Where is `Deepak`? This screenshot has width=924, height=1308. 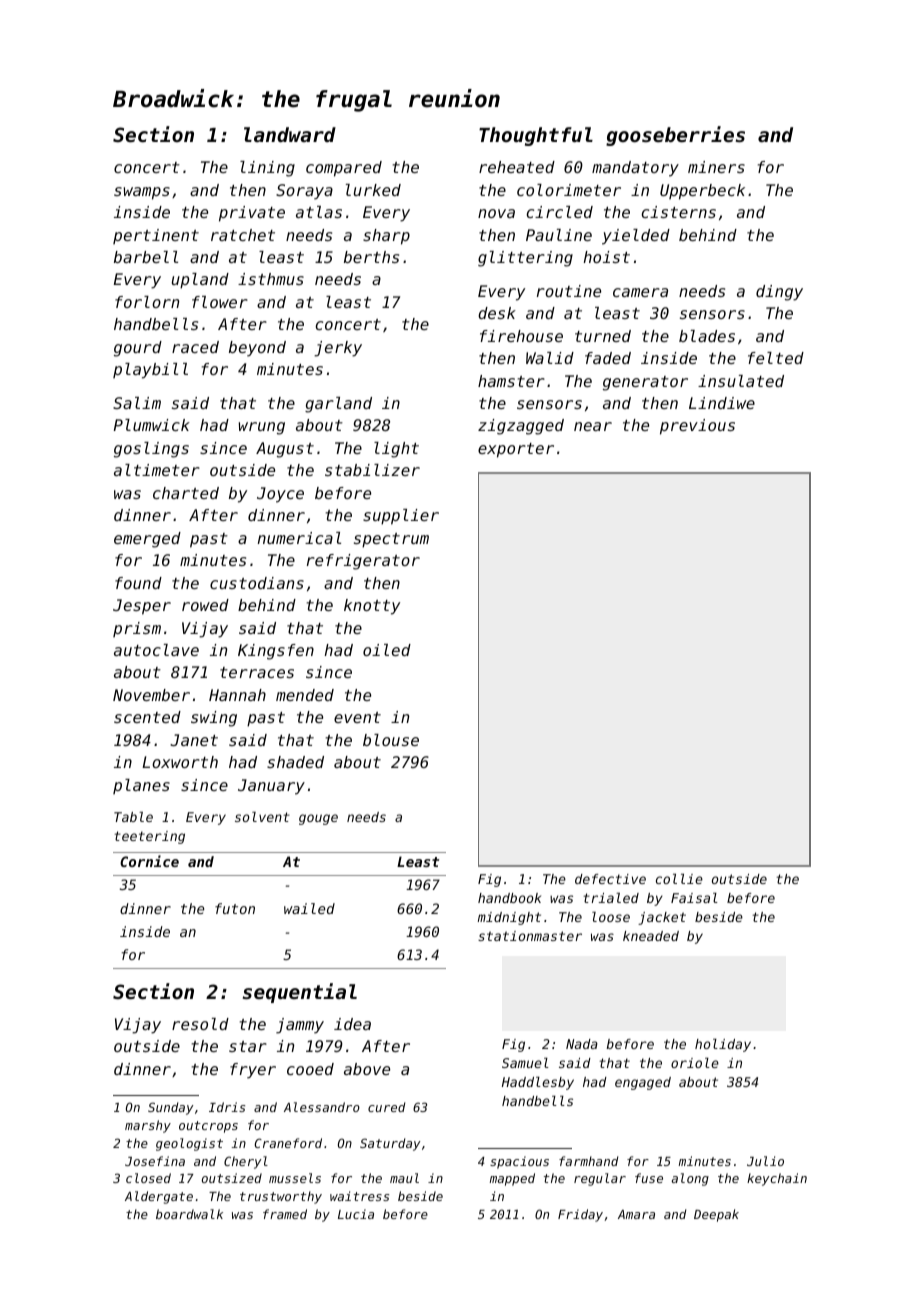
Deepak is located at coordinates (716, 1215).
